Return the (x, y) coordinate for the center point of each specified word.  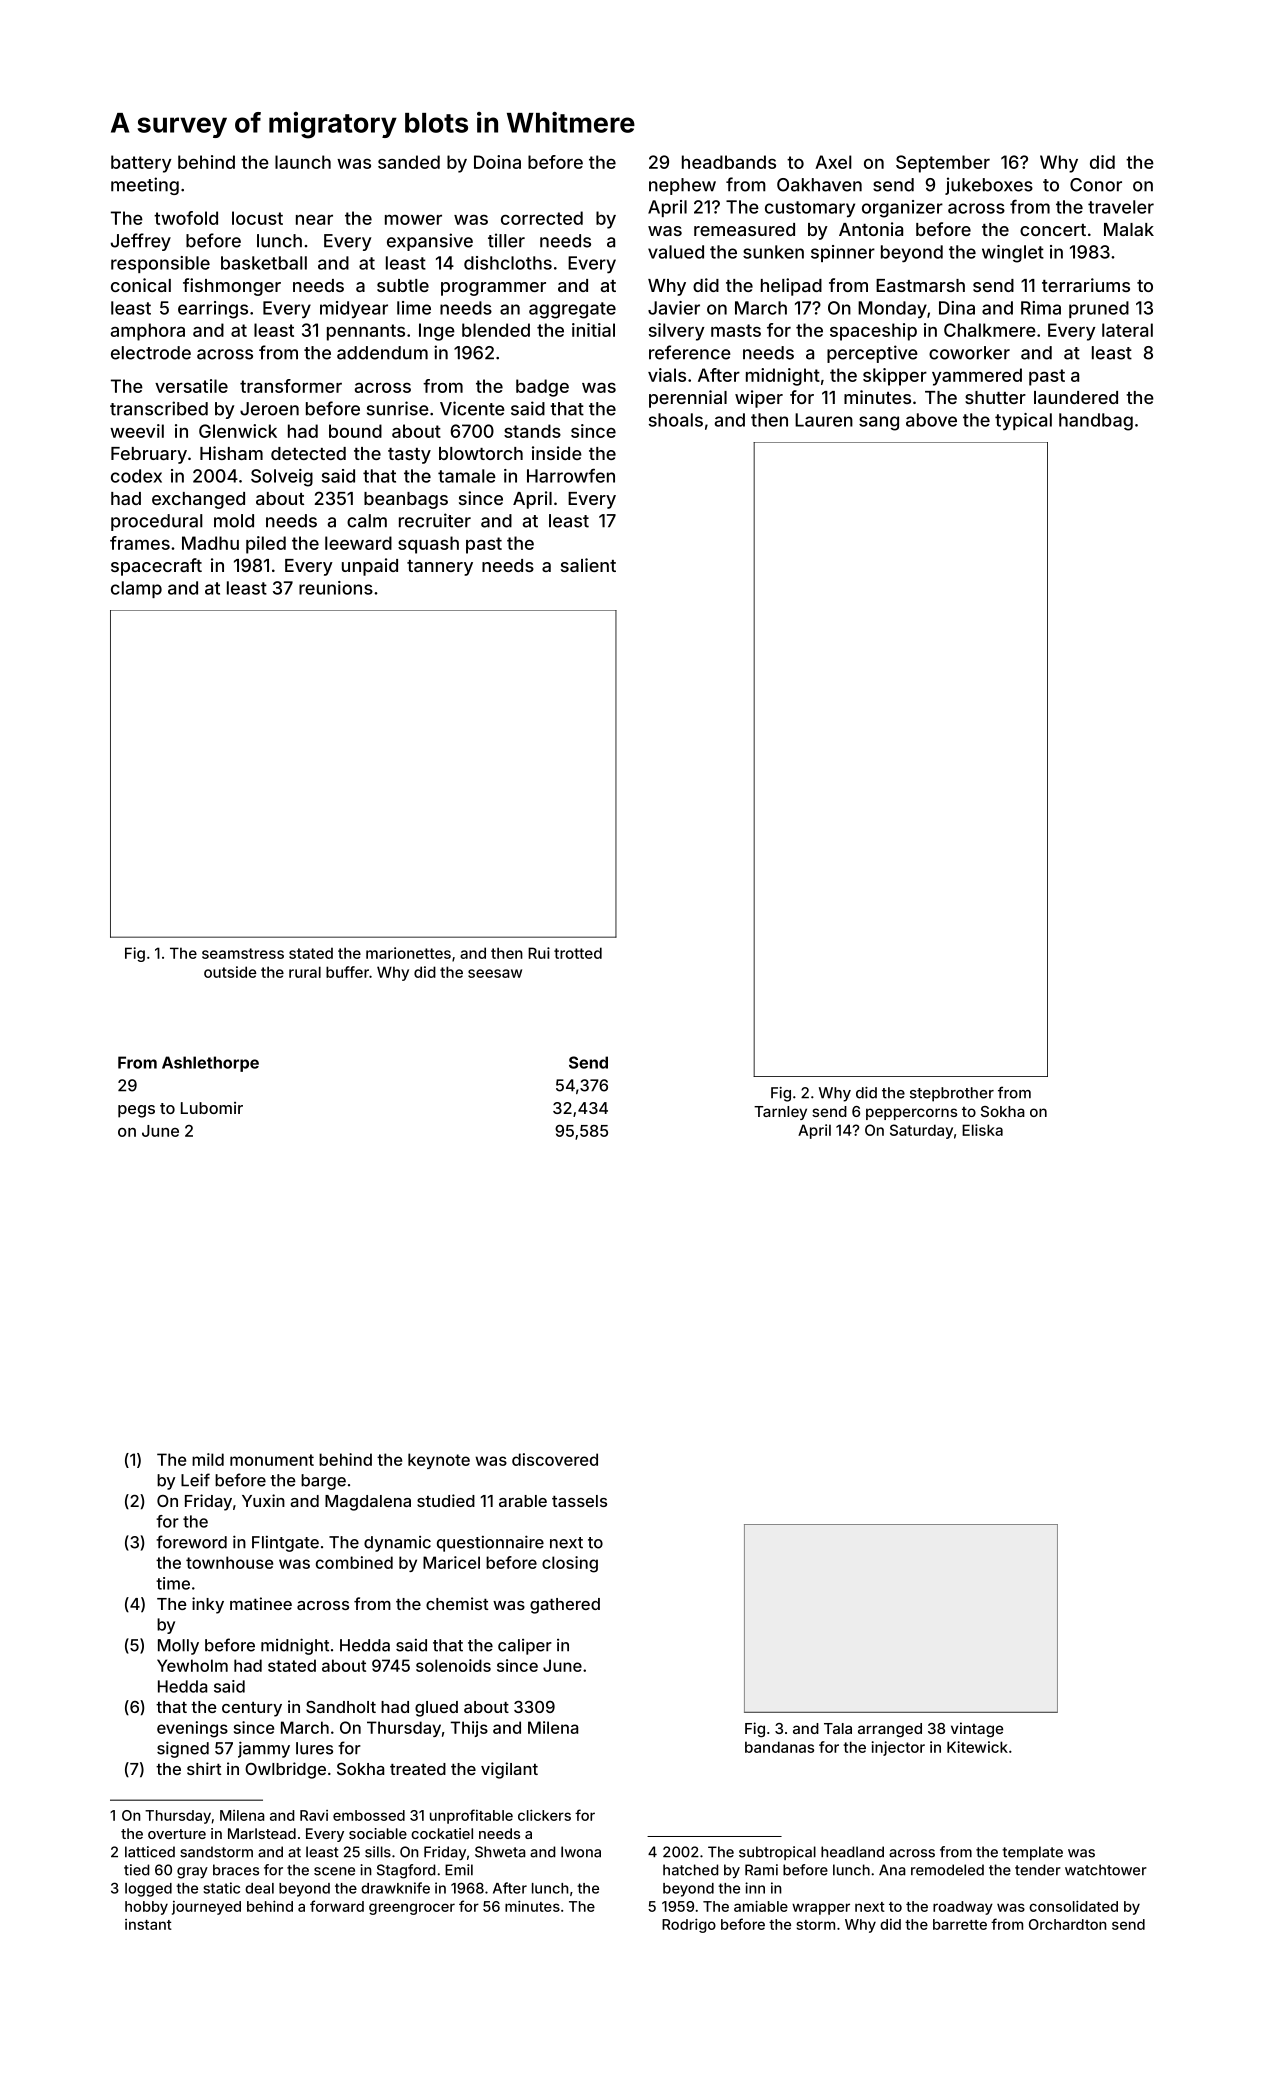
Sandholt (341, 1707)
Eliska (982, 1130)
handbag (1096, 422)
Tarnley (780, 1113)
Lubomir (212, 1108)
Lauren (824, 420)
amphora (148, 332)
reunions (336, 588)
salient (588, 565)
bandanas (779, 1747)
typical (1023, 422)
